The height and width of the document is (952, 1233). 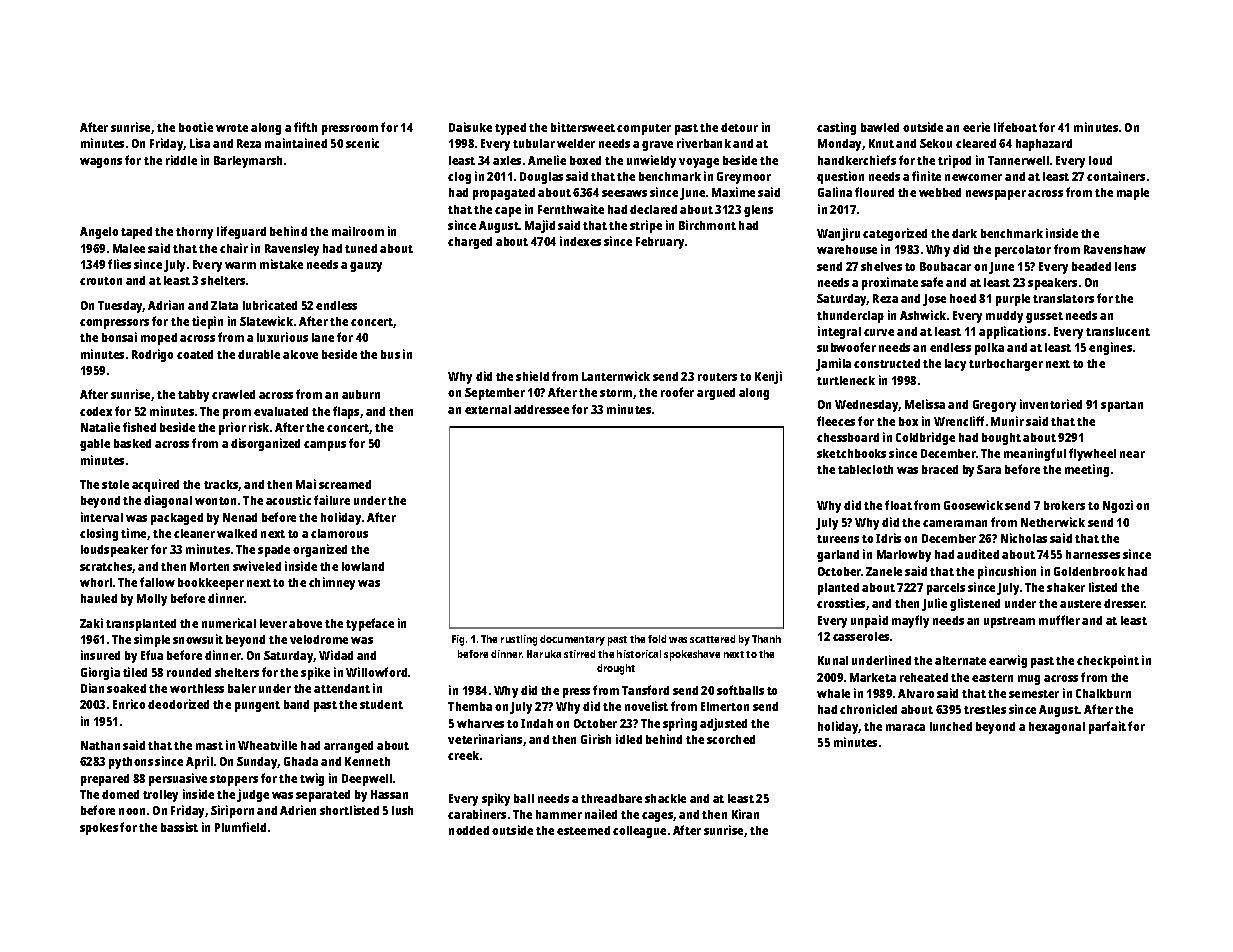 What do you see at coordinates (389, 794) in the document?
I see `Hassan` at bounding box center [389, 794].
